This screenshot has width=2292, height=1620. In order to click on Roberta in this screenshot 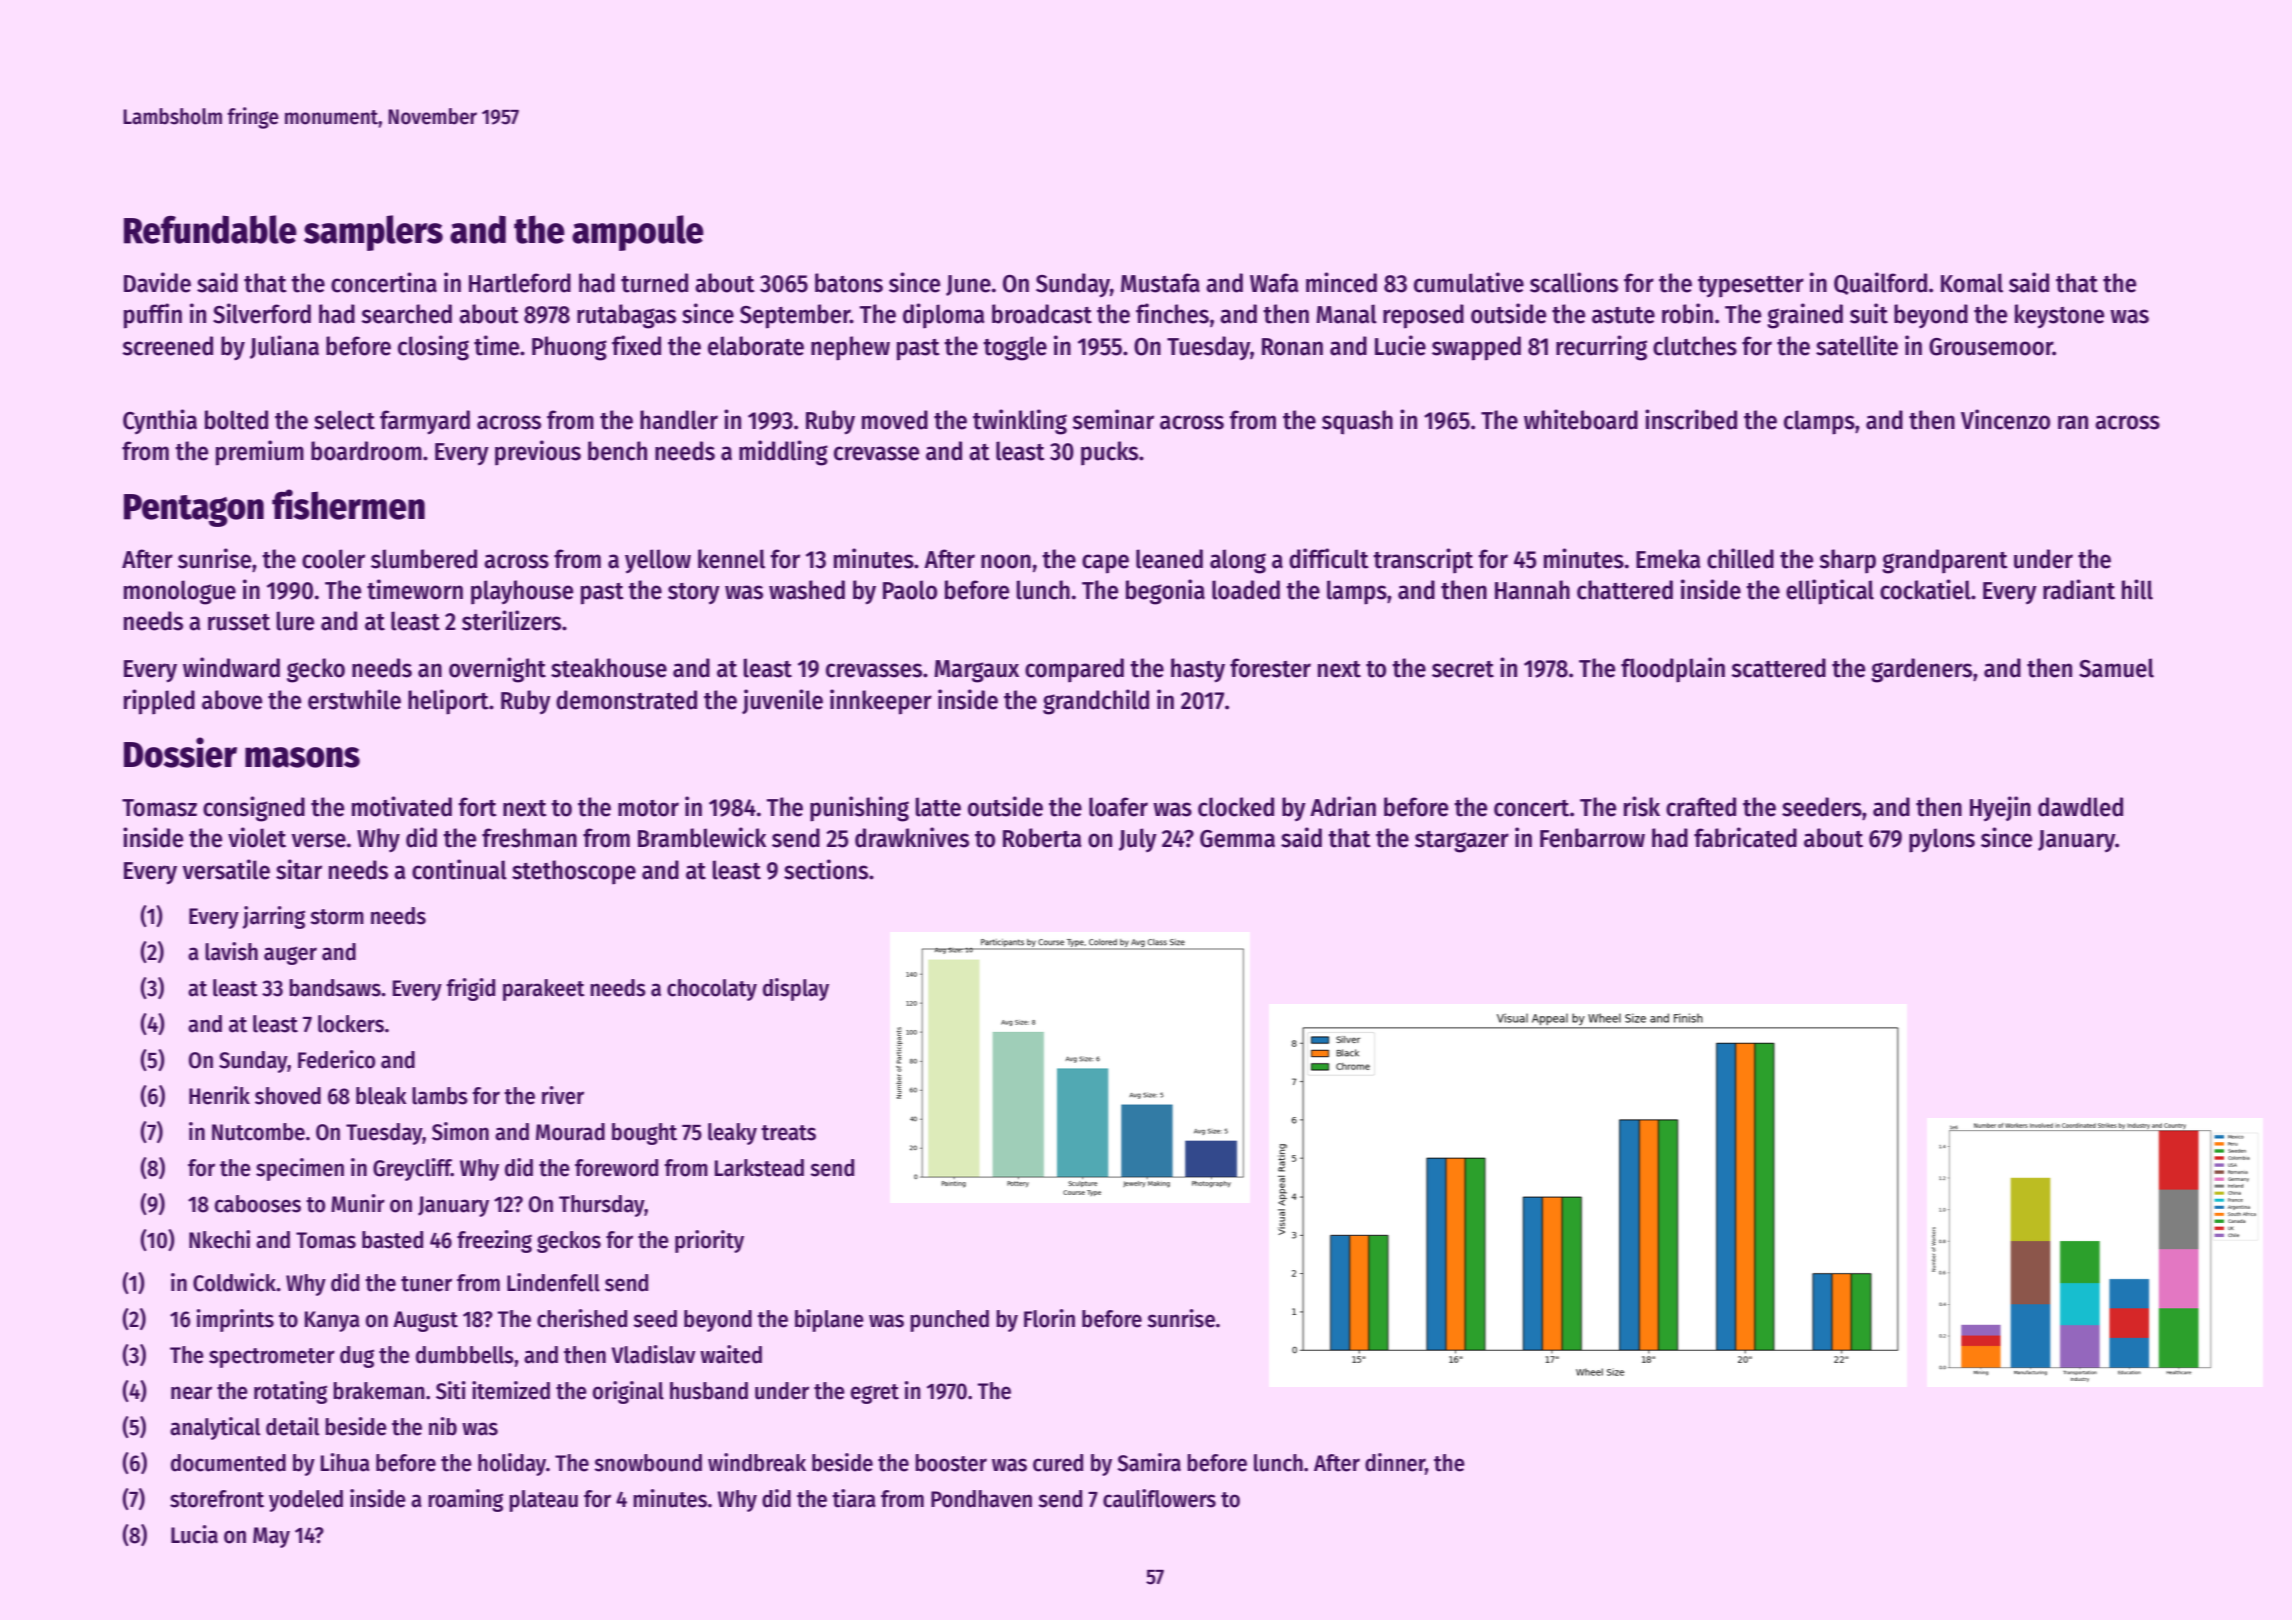, I will do `click(1042, 838)`.
